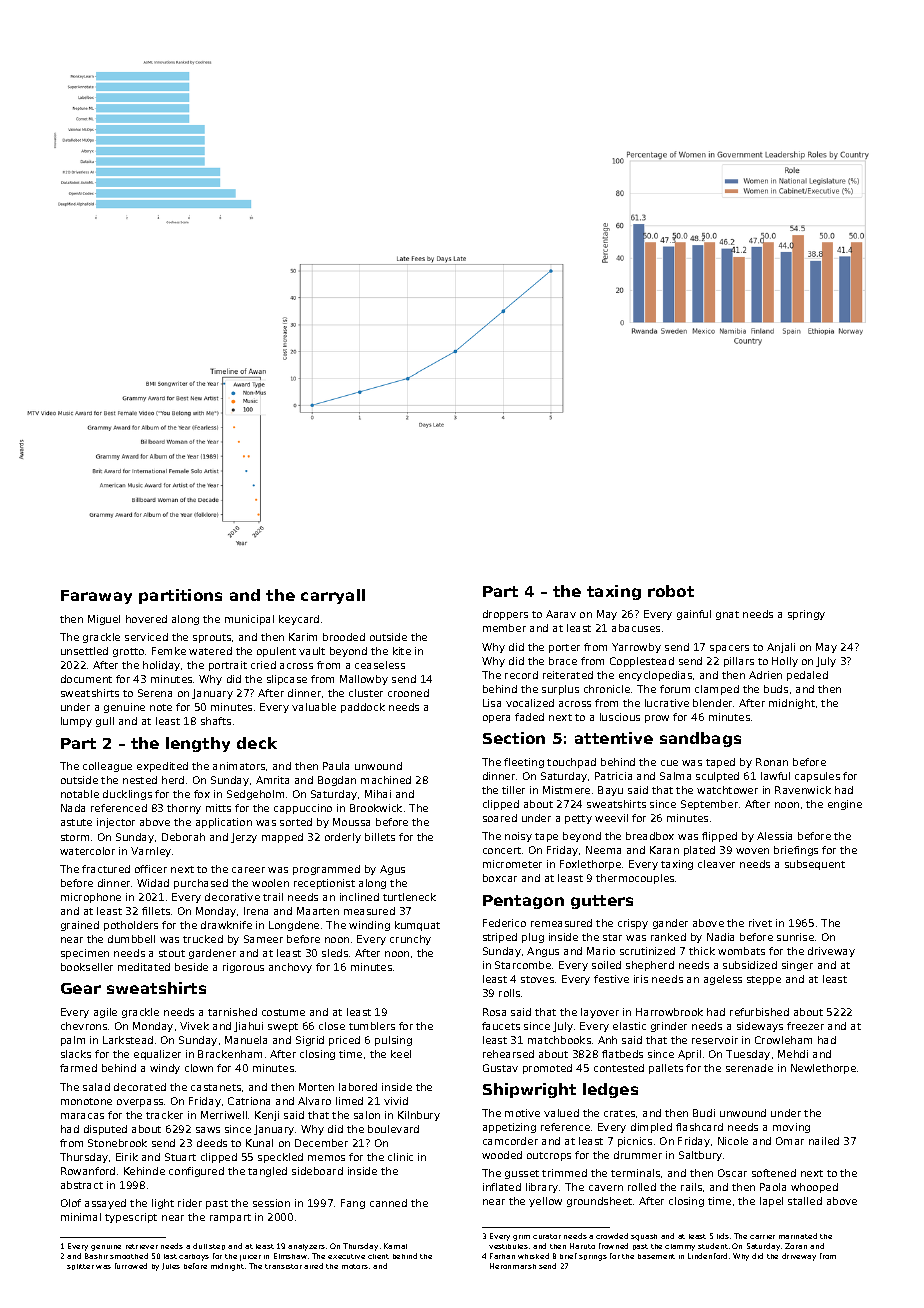 This screenshot has height=1308, width=924. What do you see at coordinates (153, 883) in the screenshot?
I see `Widad` at bounding box center [153, 883].
